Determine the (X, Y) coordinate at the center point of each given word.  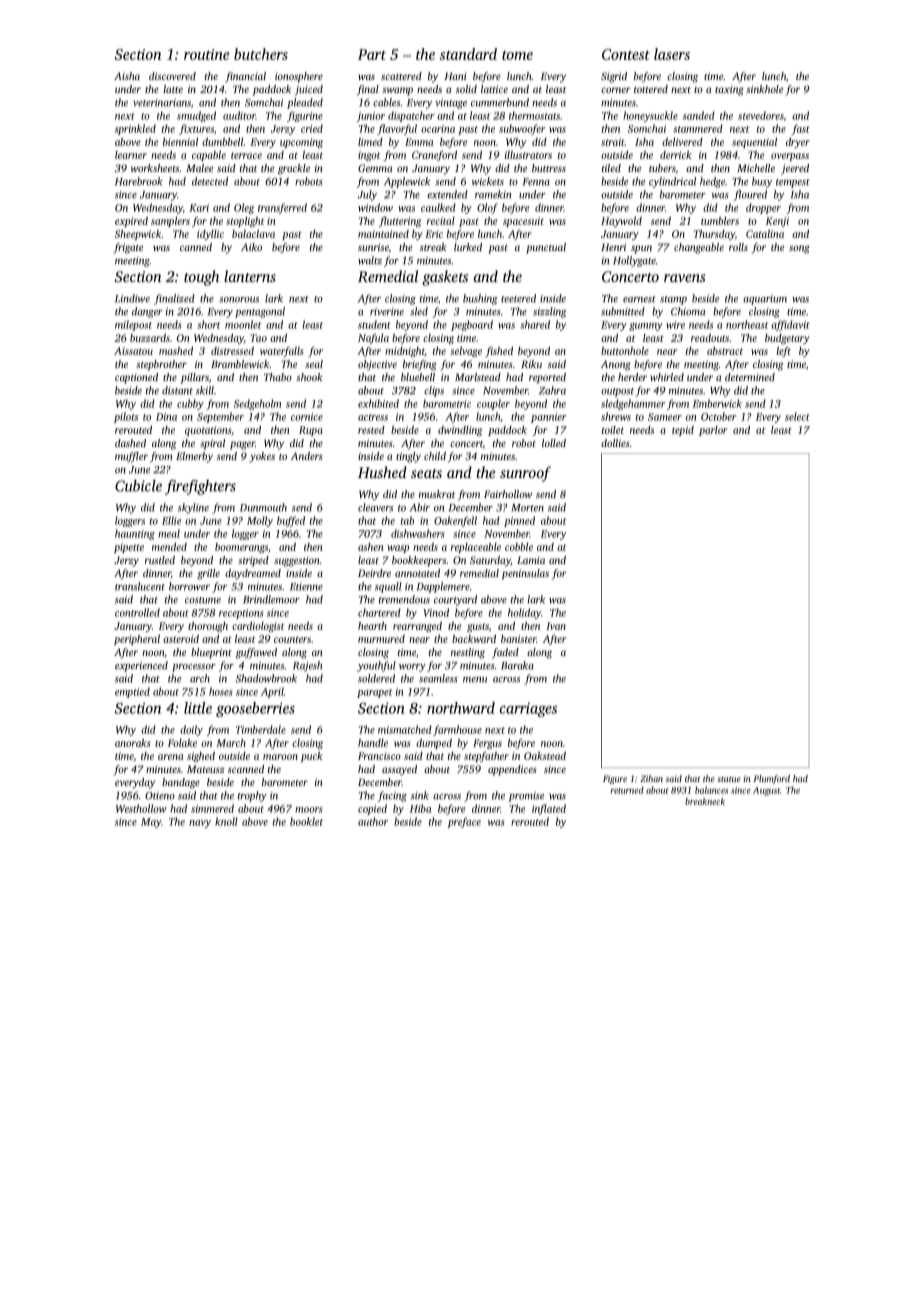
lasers (672, 54)
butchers (261, 54)
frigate (128, 248)
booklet (306, 821)
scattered (401, 76)
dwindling (460, 431)
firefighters (200, 487)
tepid (683, 431)
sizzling (550, 312)
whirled (667, 377)
